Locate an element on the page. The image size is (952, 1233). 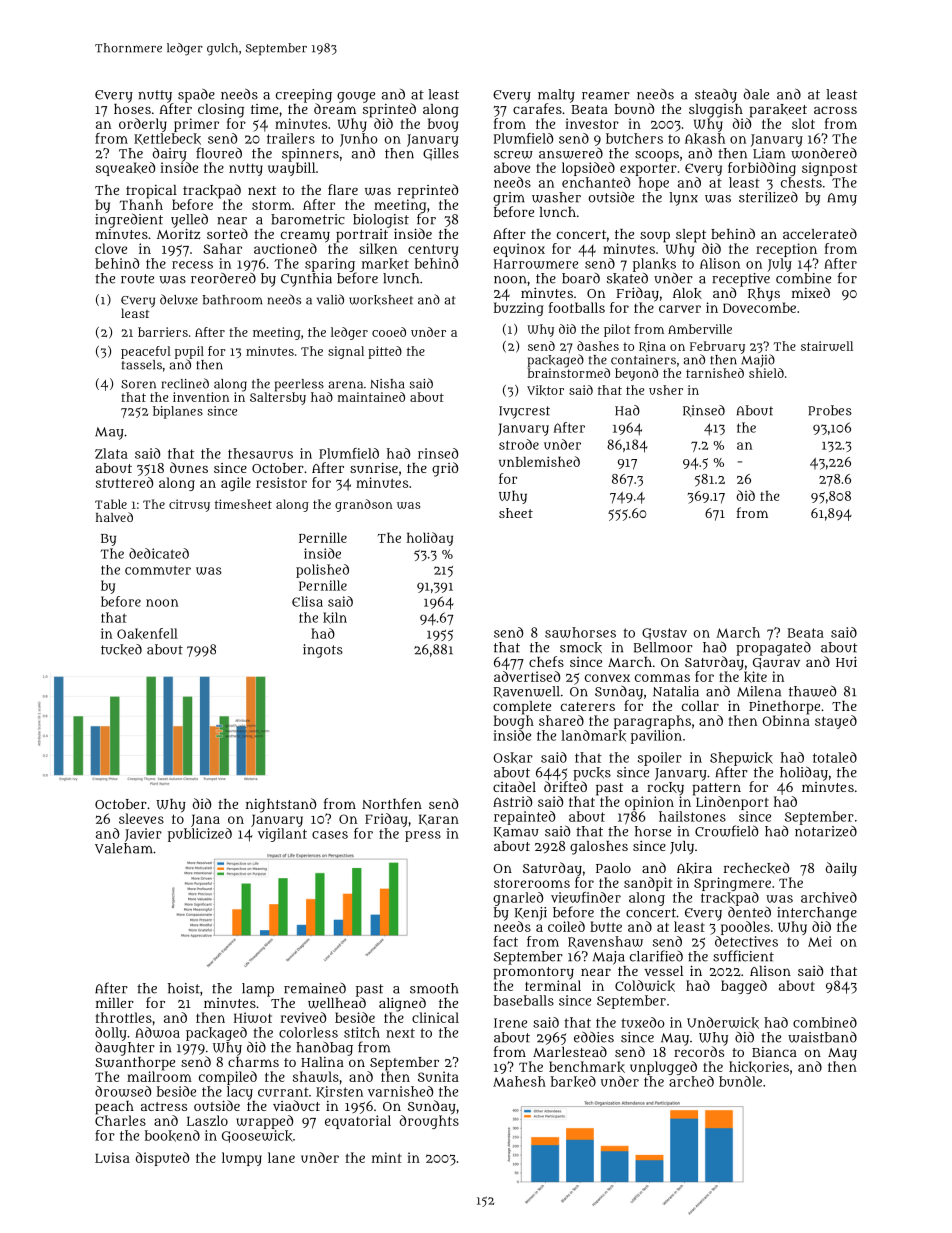
ingots is located at coordinates (323, 651).
